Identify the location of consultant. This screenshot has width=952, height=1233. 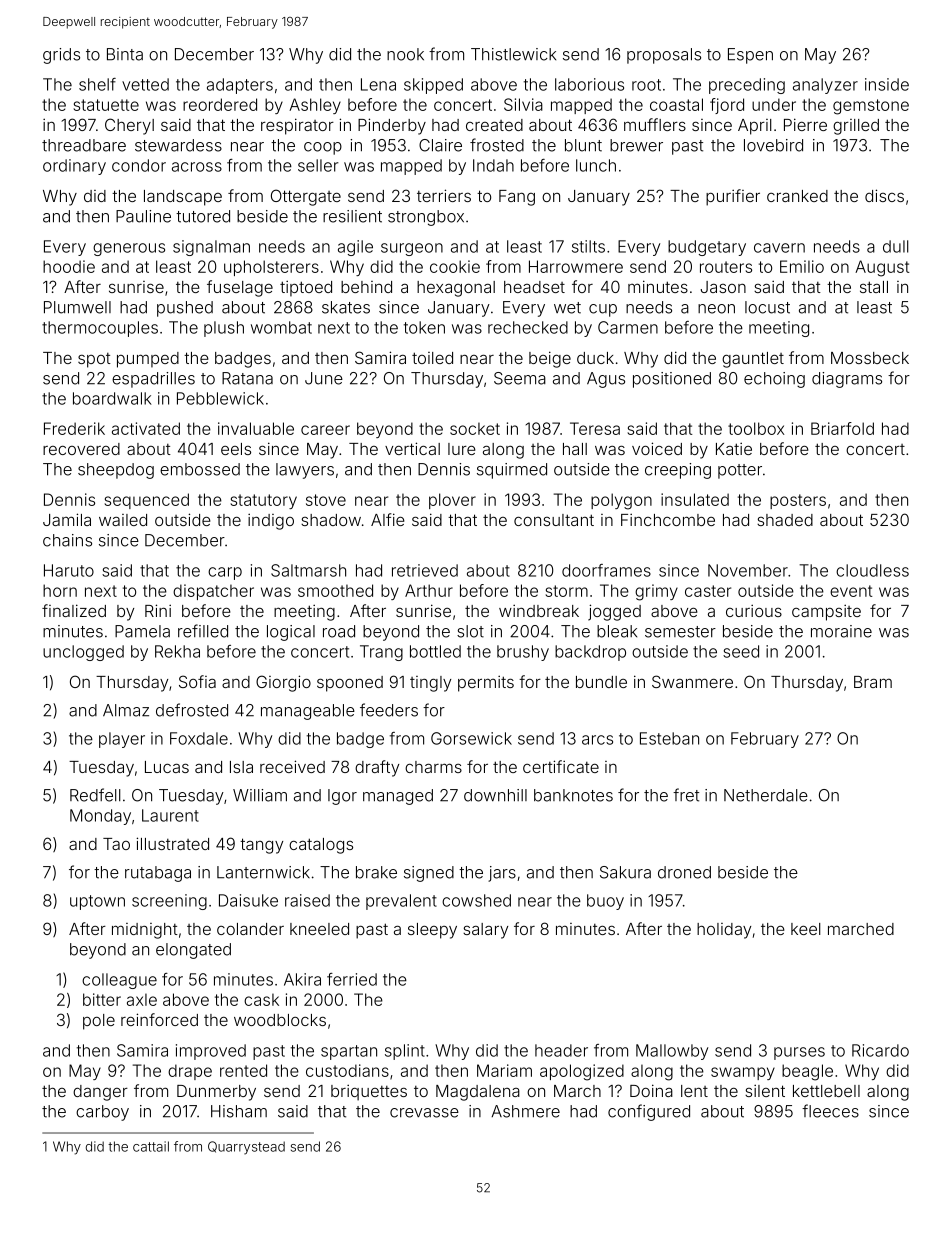
(554, 520).
